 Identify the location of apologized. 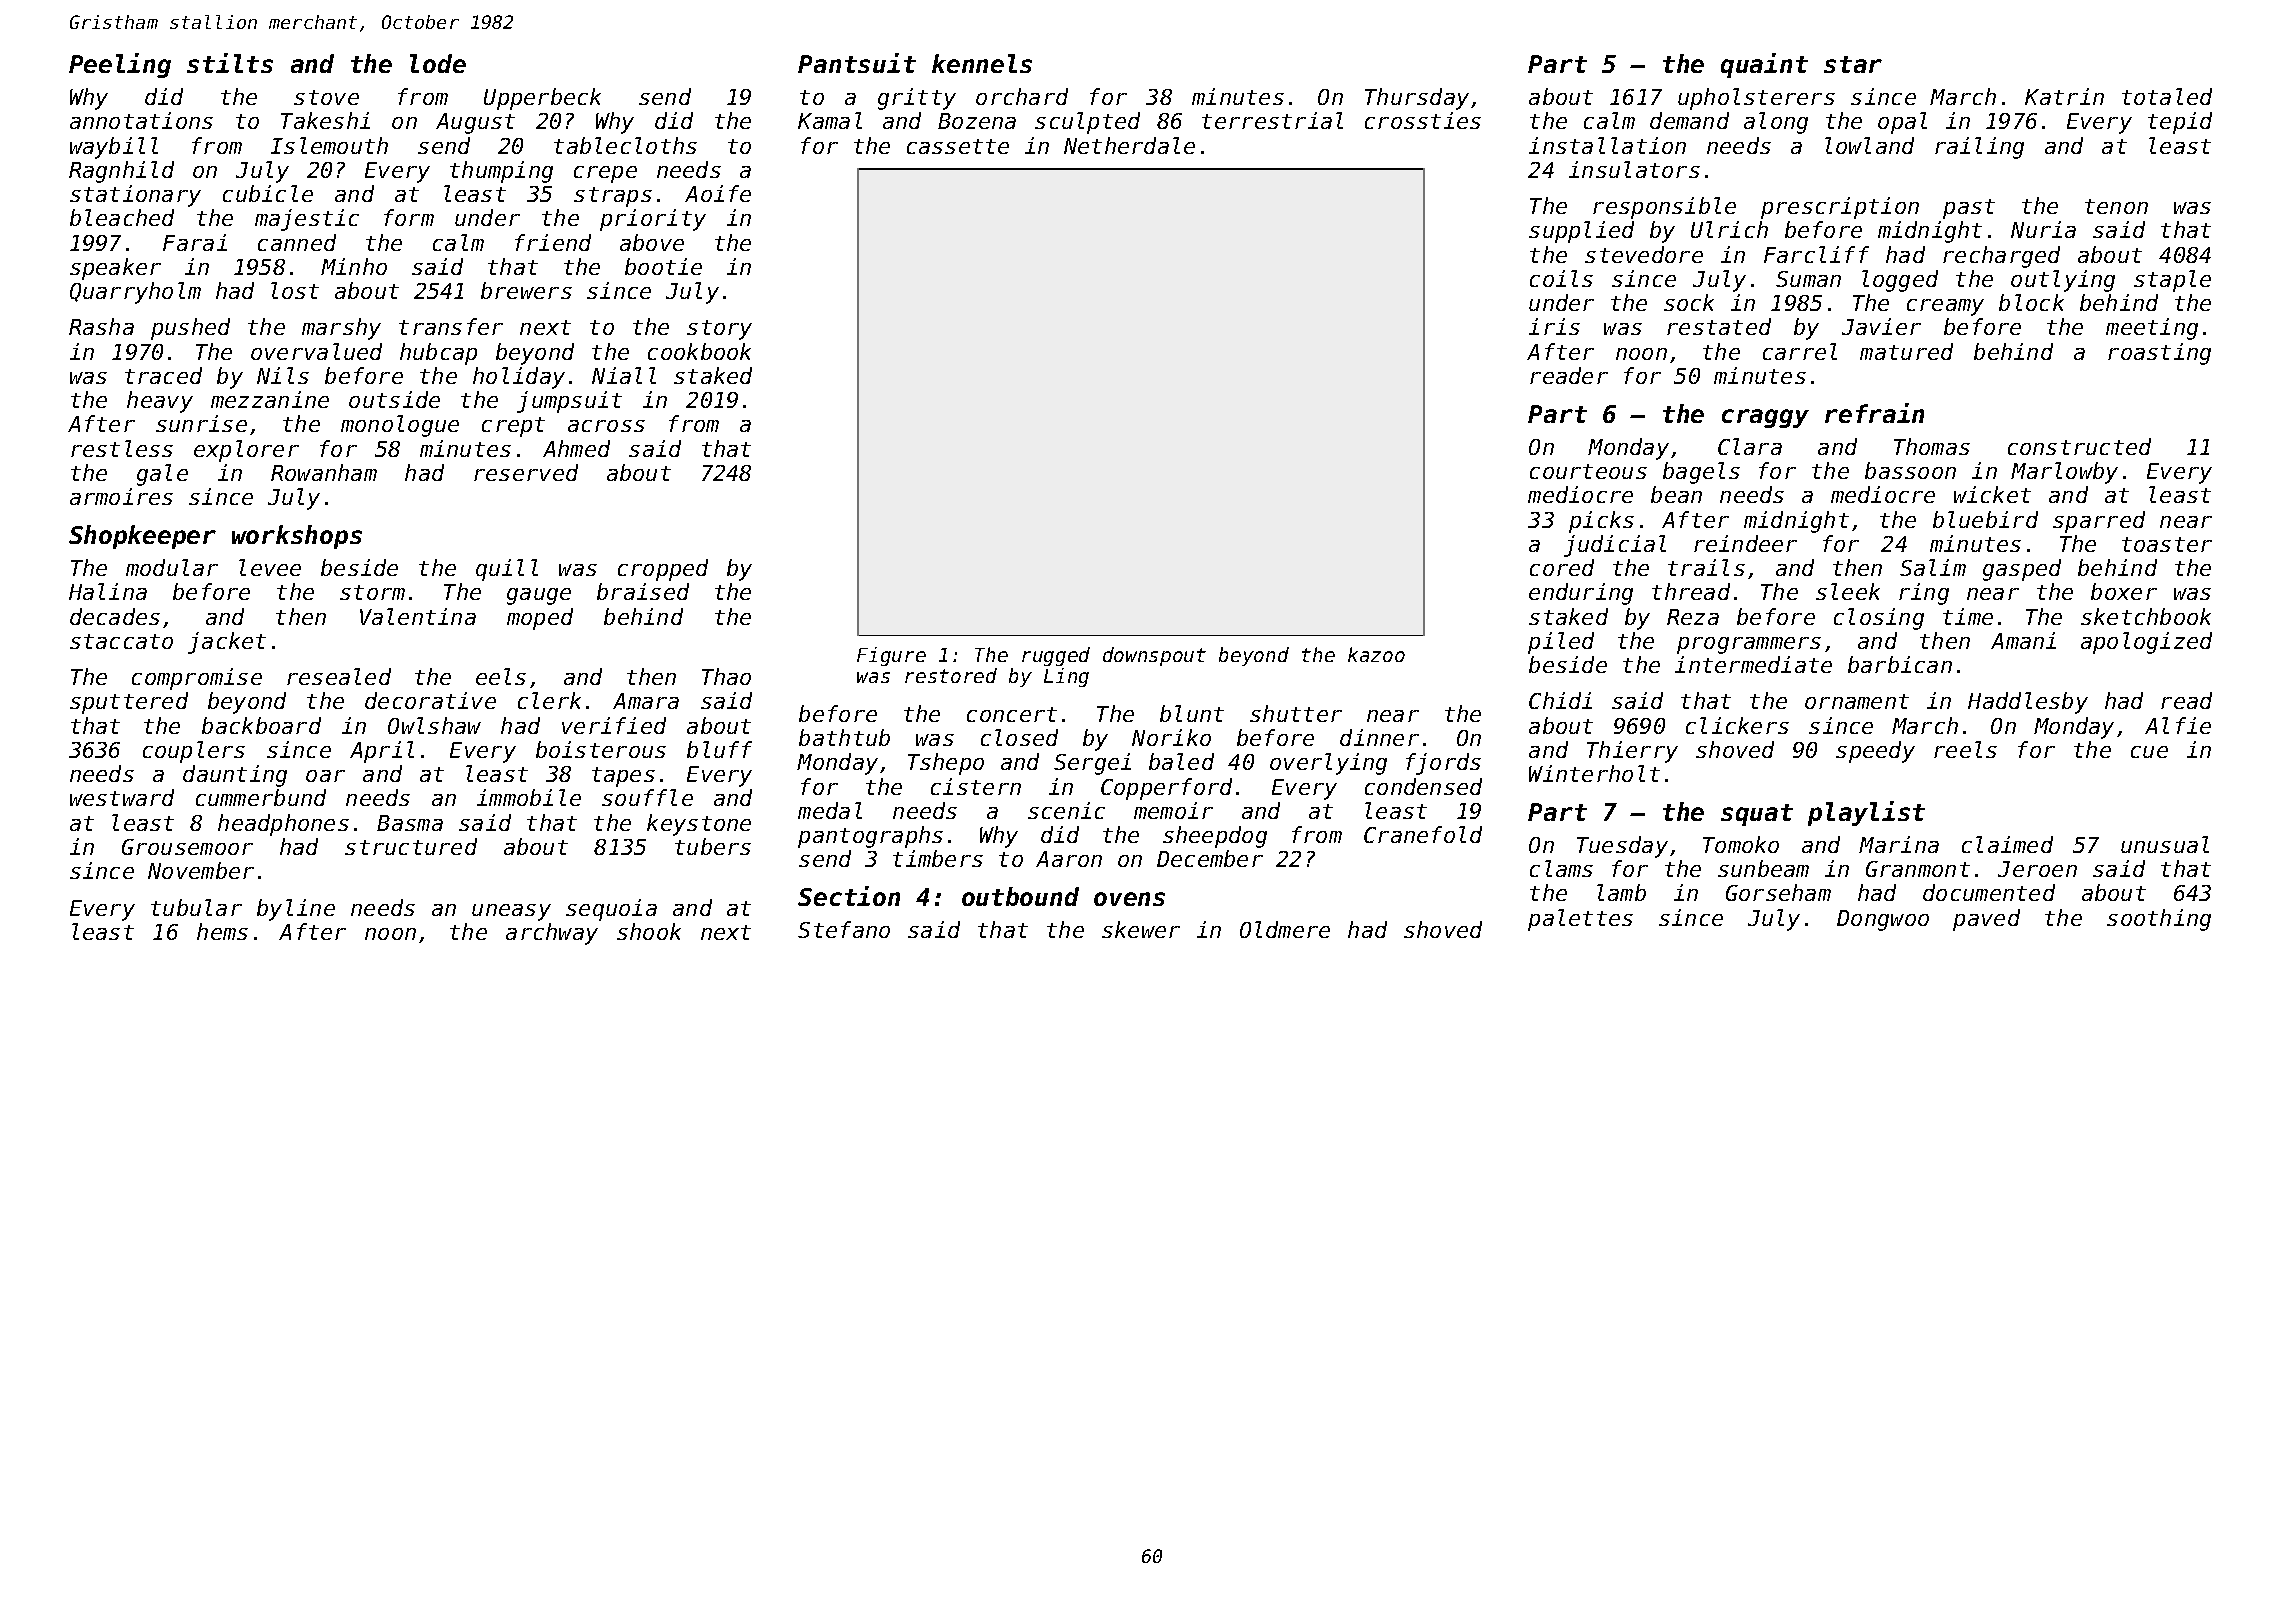
(2146, 643).
